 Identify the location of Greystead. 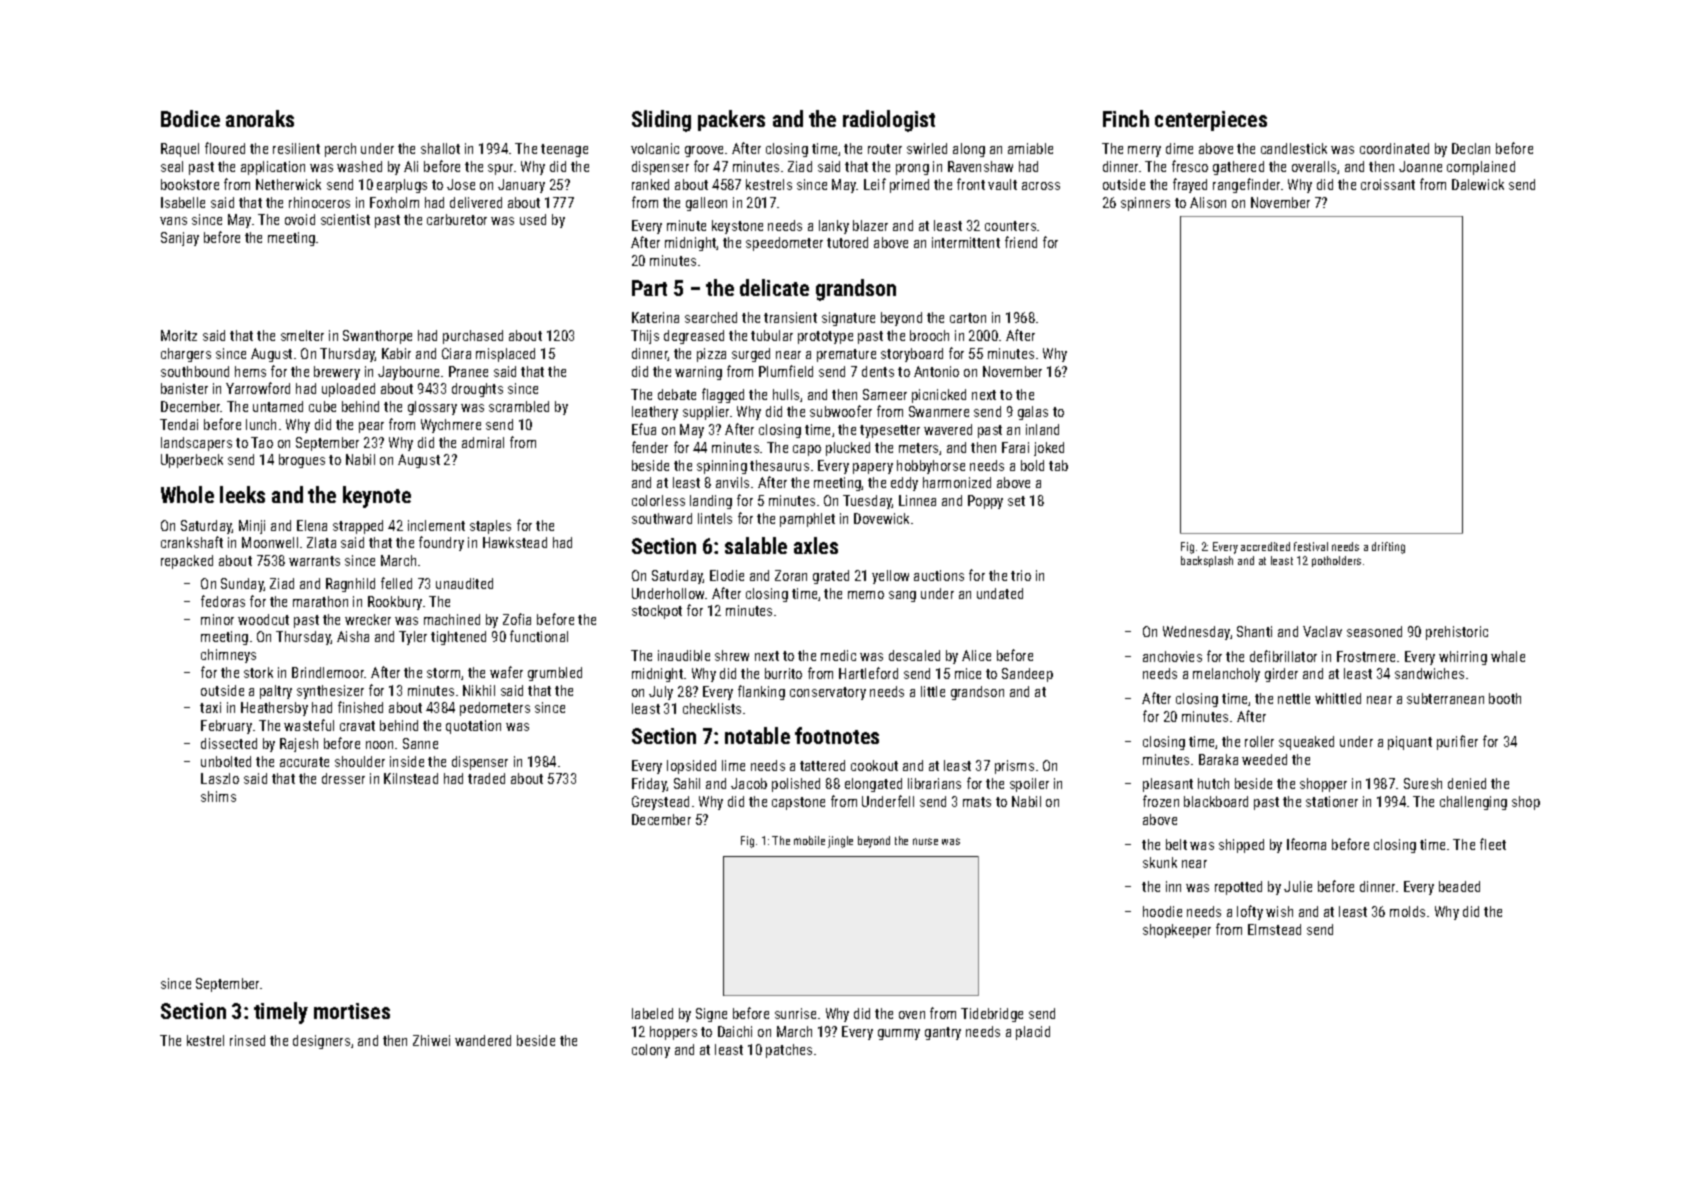
(660, 803).
